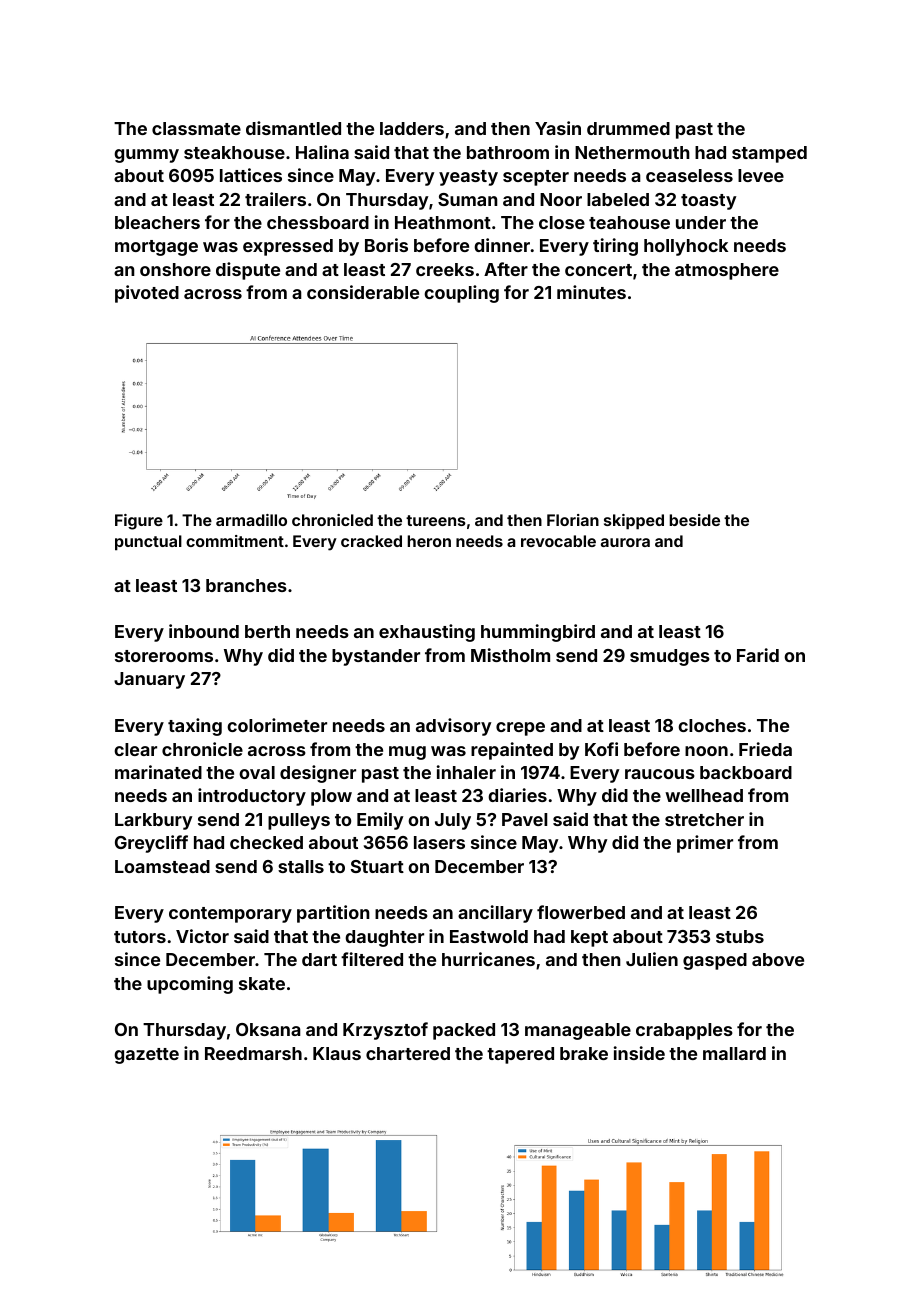  What do you see at coordinates (151, 844) in the screenshot?
I see `Greycliff` at bounding box center [151, 844].
